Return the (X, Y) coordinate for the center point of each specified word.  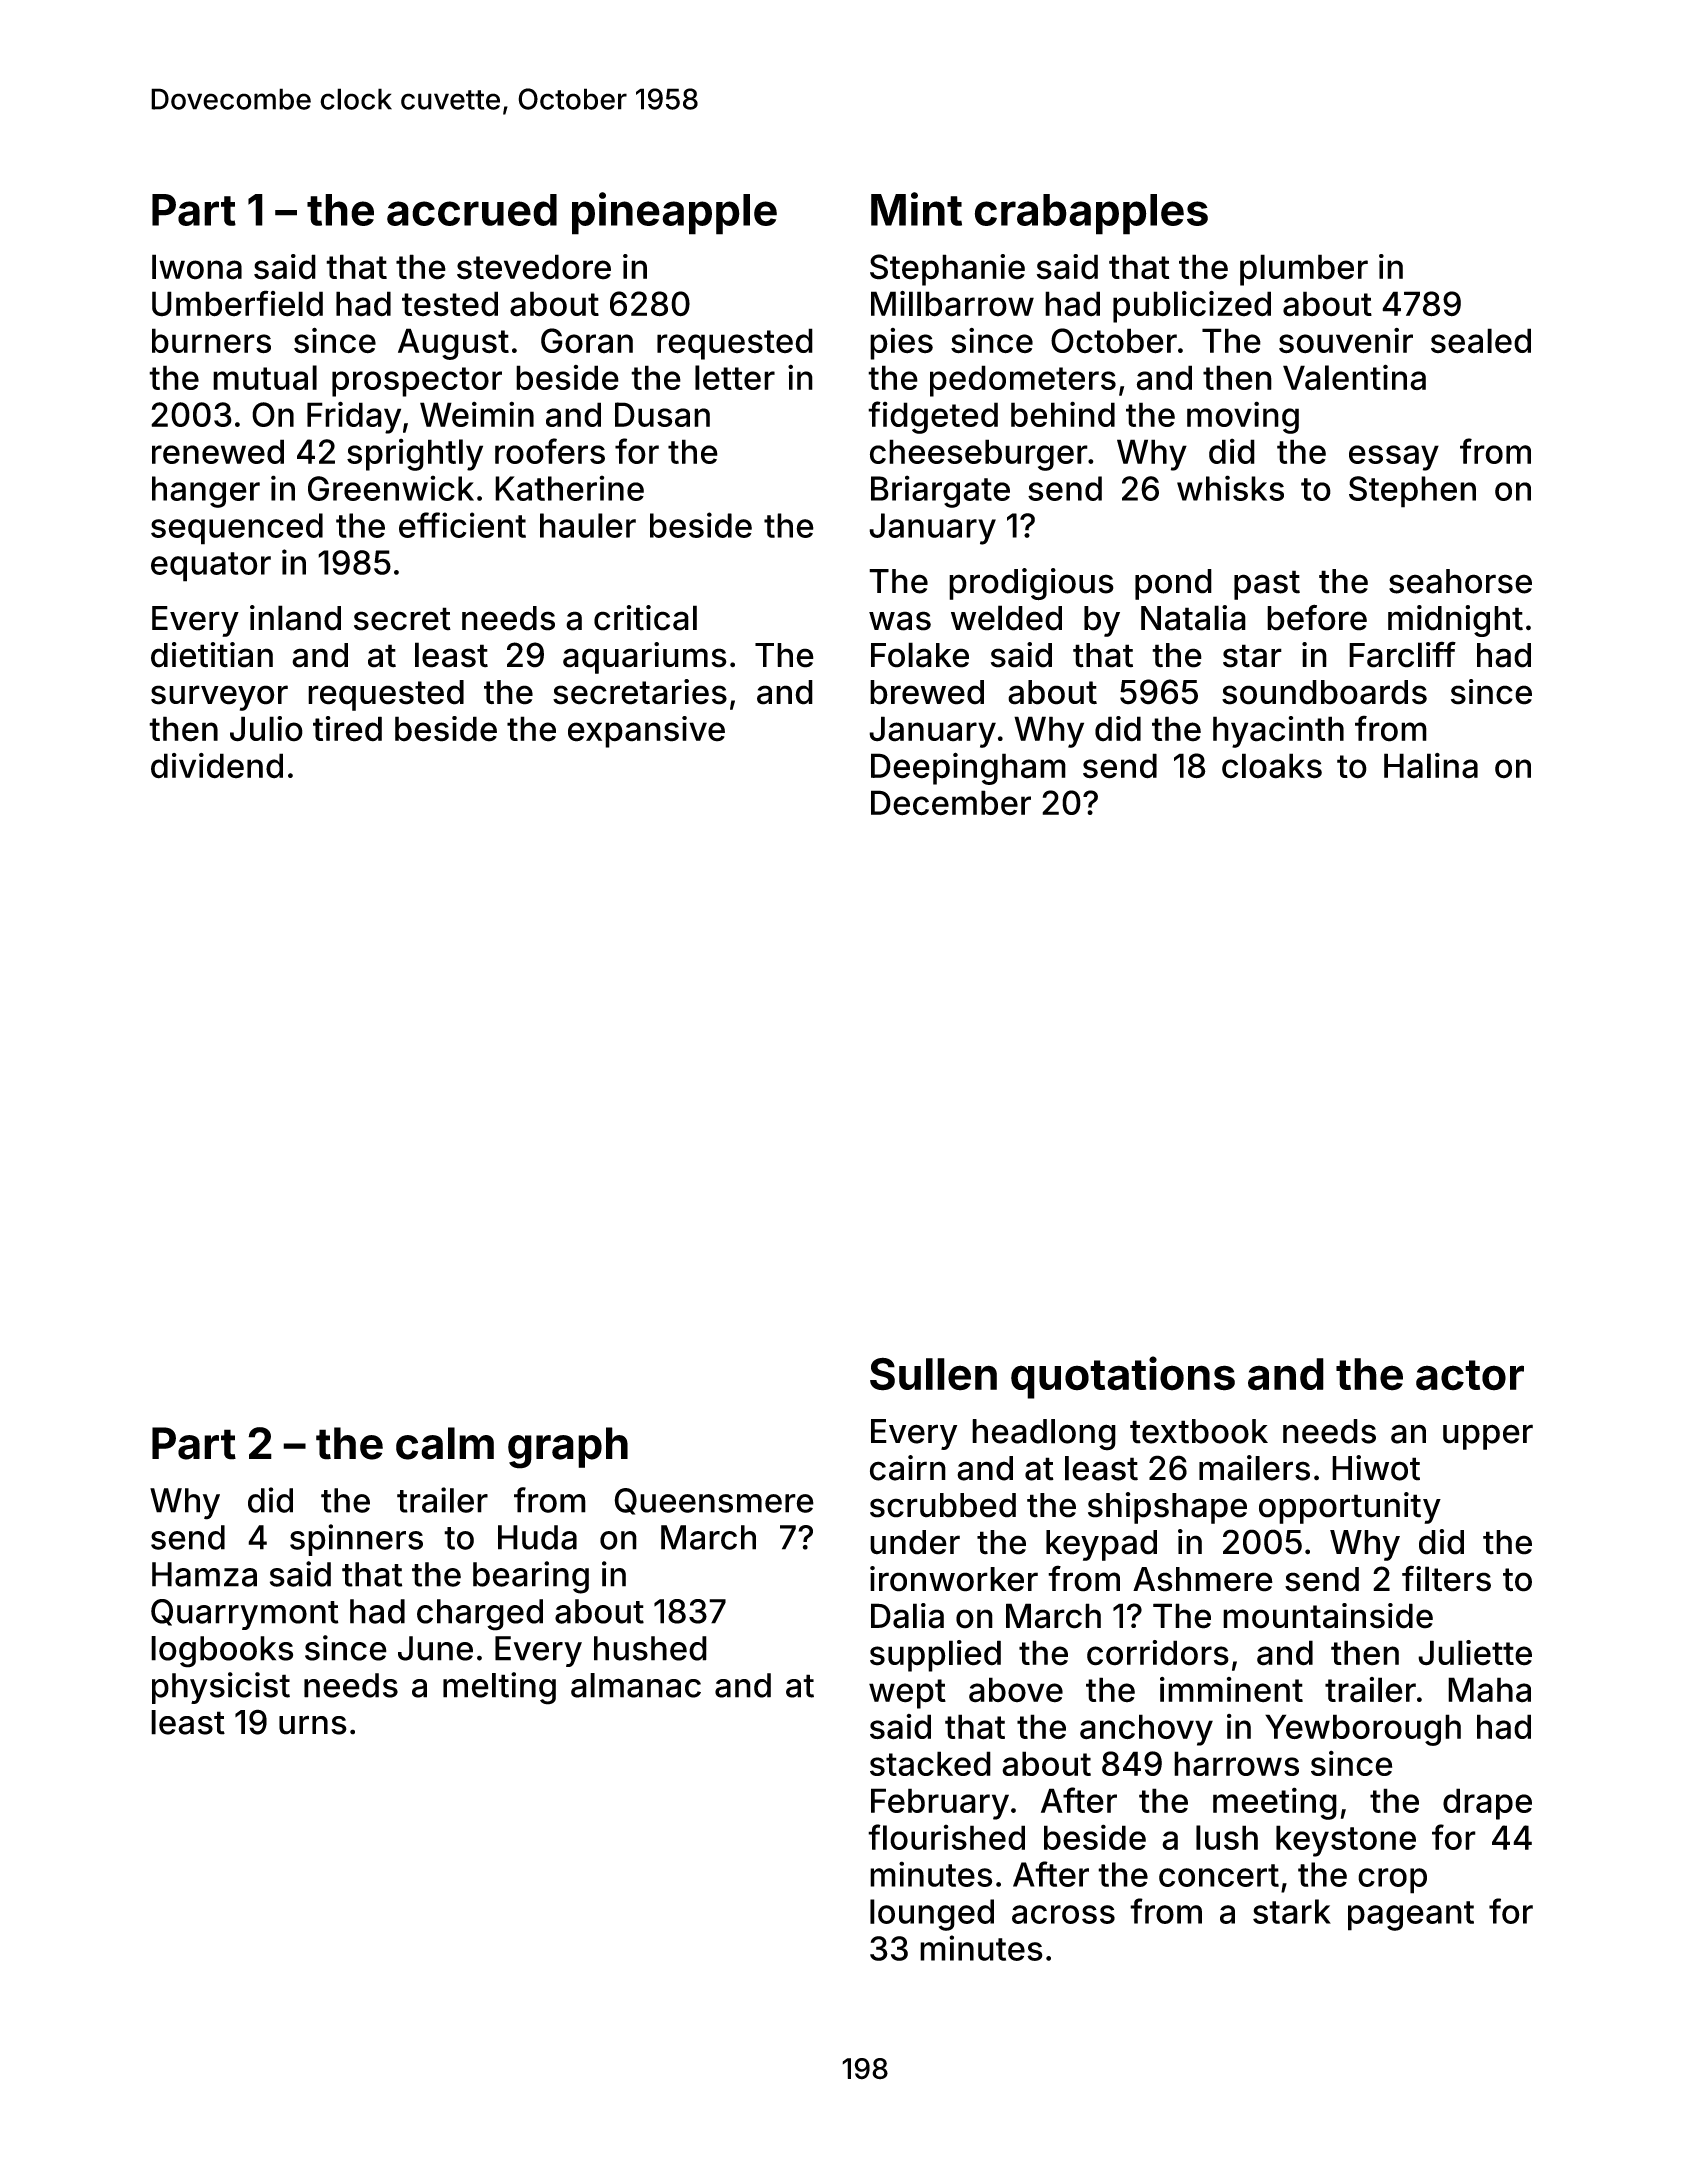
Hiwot (1376, 1468)
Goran (587, 341)
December (951, 803)
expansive (646, 732)
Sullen (933, 1374)
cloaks (1272, 766)
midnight (1455, 621)
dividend (217, 766)
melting (499, 1688)
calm (445, 1443)
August (453, 344)
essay (1394, 458)
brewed (927, 692)
